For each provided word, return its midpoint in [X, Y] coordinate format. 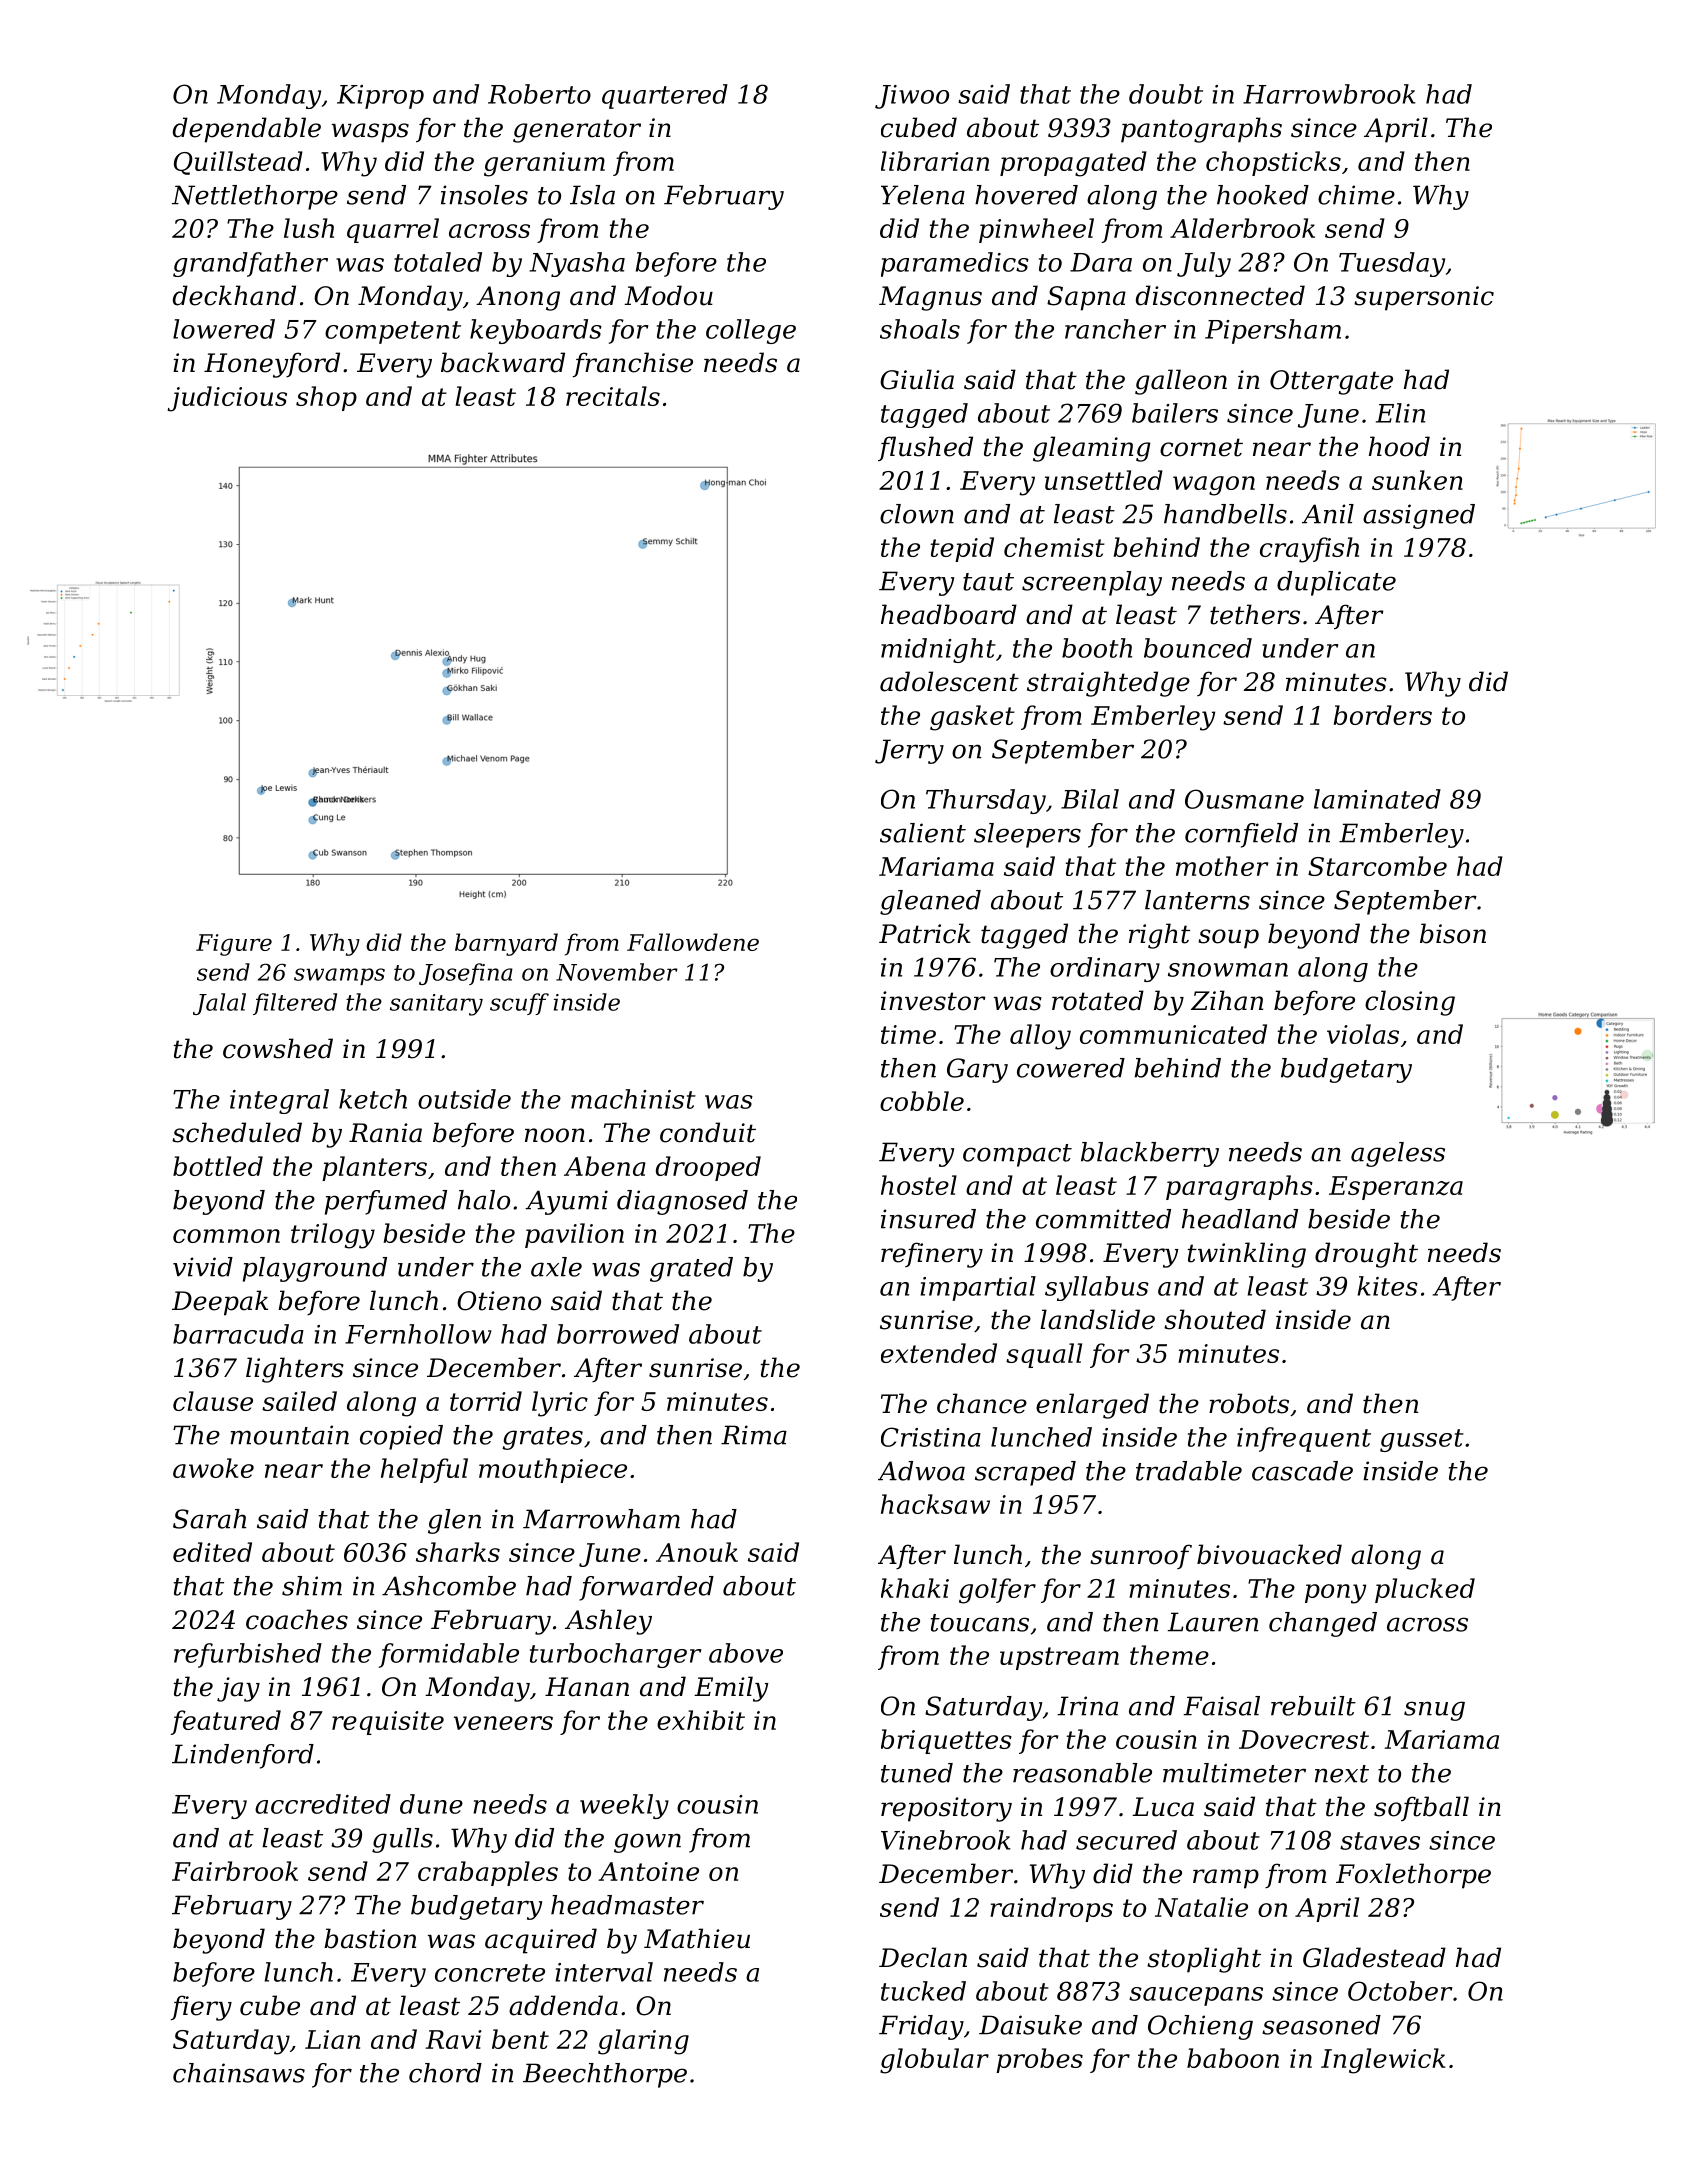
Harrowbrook [1329, 94]
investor [933, 1001]
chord [445, 2073]
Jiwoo [912, 97]
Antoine [648, 1871]
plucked [1425, 1590]
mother [1222, 866]
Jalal [219, 1004]
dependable [247, 130]
